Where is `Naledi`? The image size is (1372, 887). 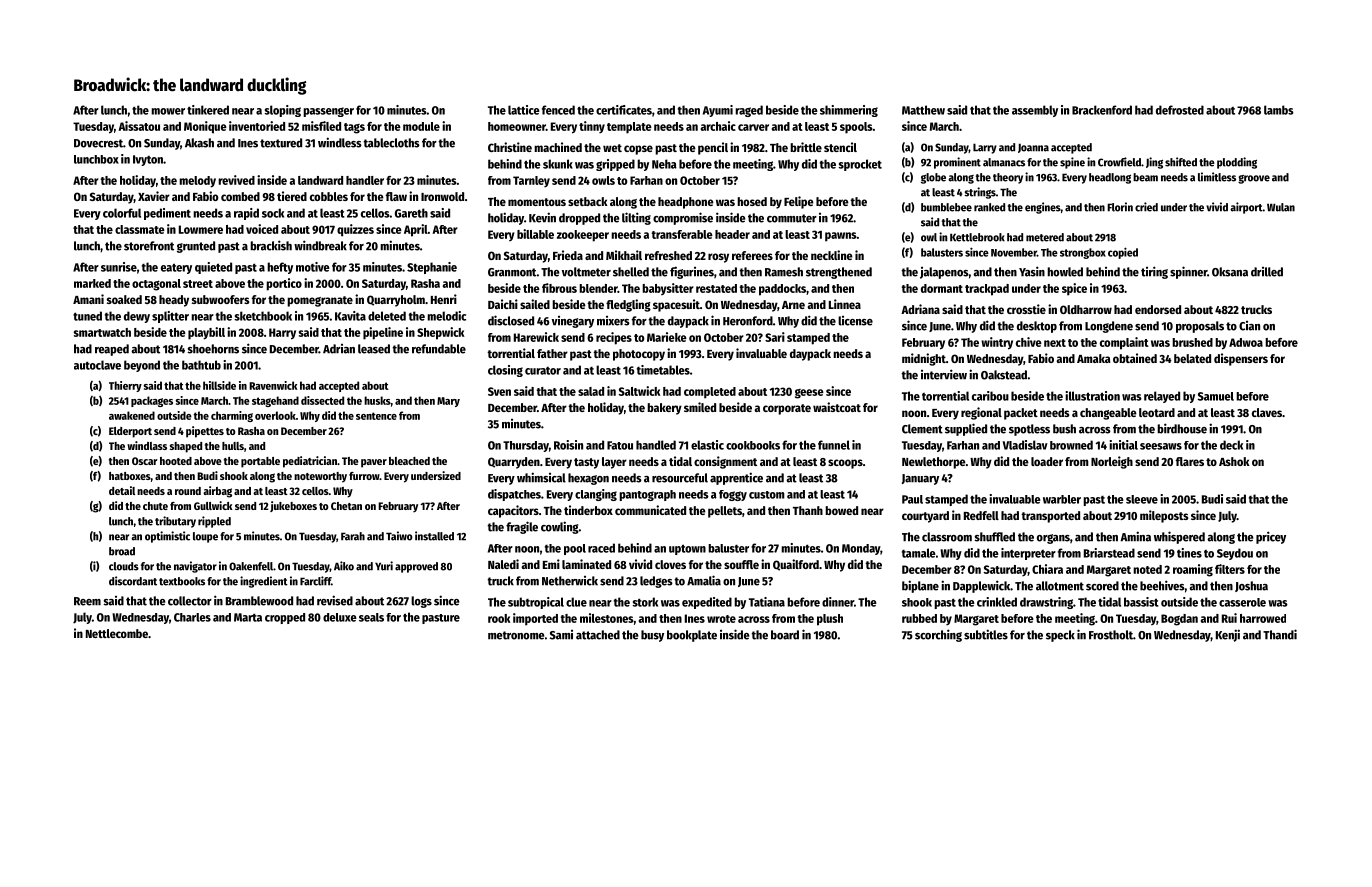
Naledi is located at coordinates (503, 564).
